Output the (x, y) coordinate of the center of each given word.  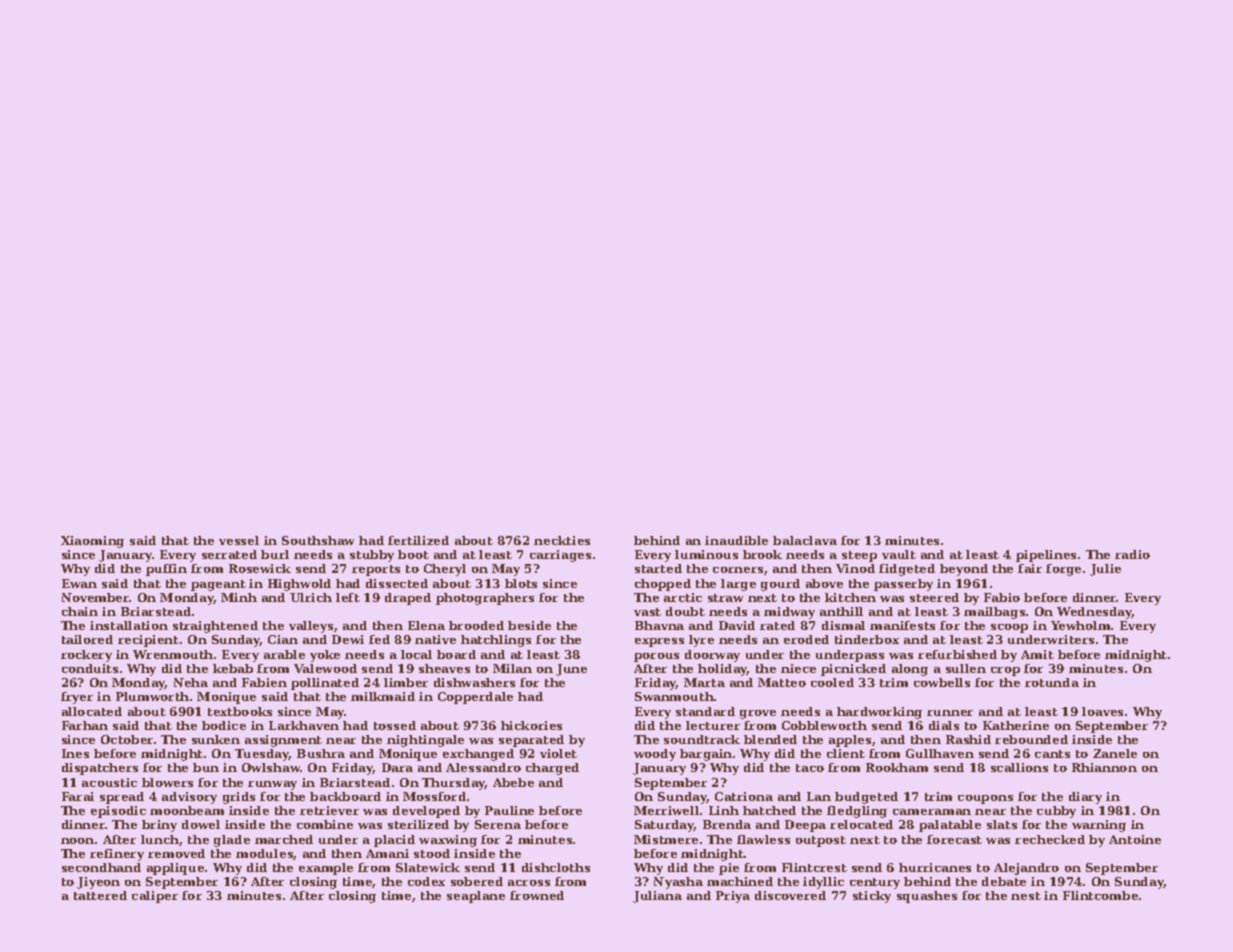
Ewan (79, 583)
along (910, 670)
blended (770, 739)
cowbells (942, 682)
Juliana (657, 897)
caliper (155, 897)
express (659, 642)
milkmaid (383, 696)
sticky (872, 897)
